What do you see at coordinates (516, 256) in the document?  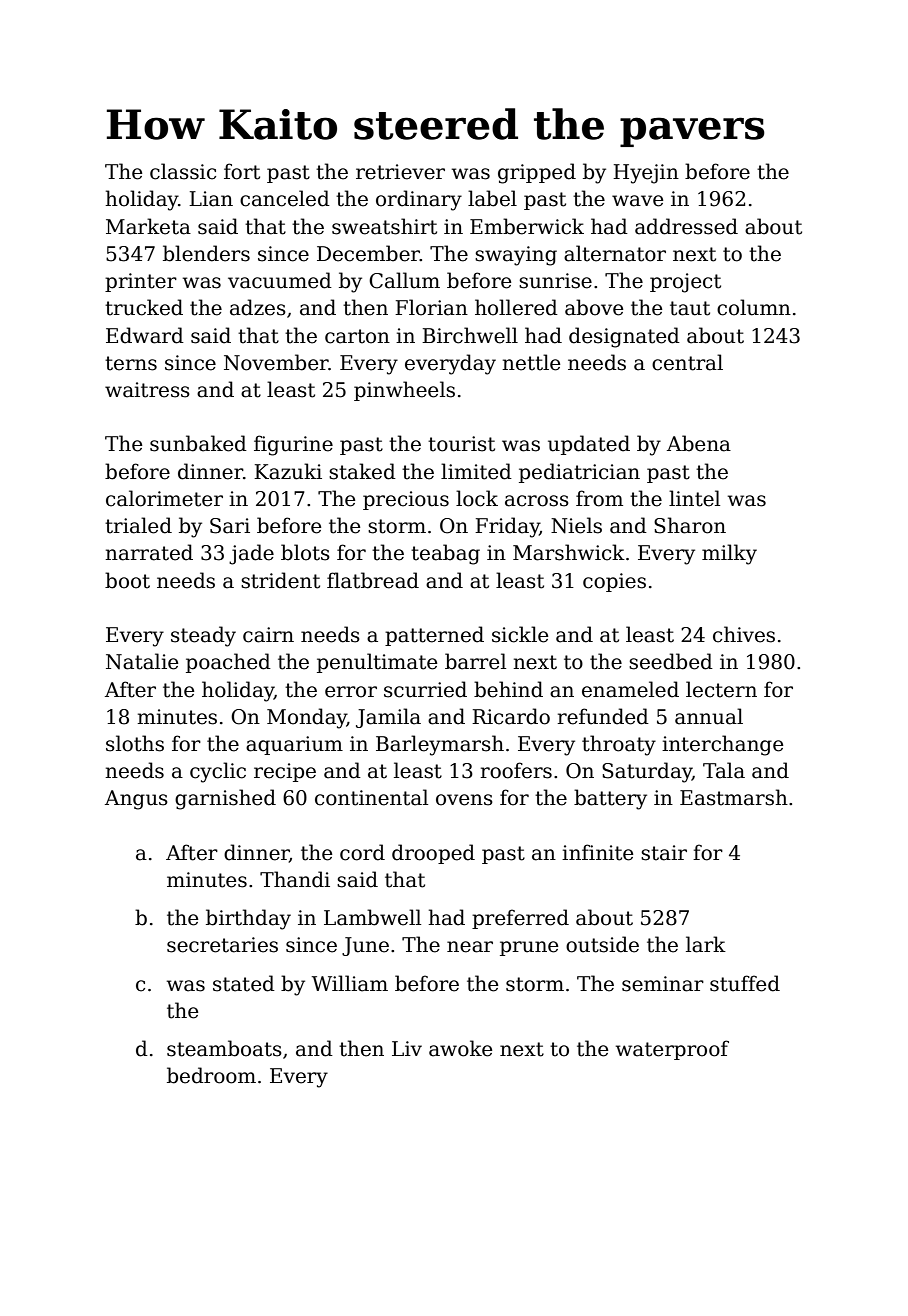 I see `swaying` at bounding box center [516, 256].
